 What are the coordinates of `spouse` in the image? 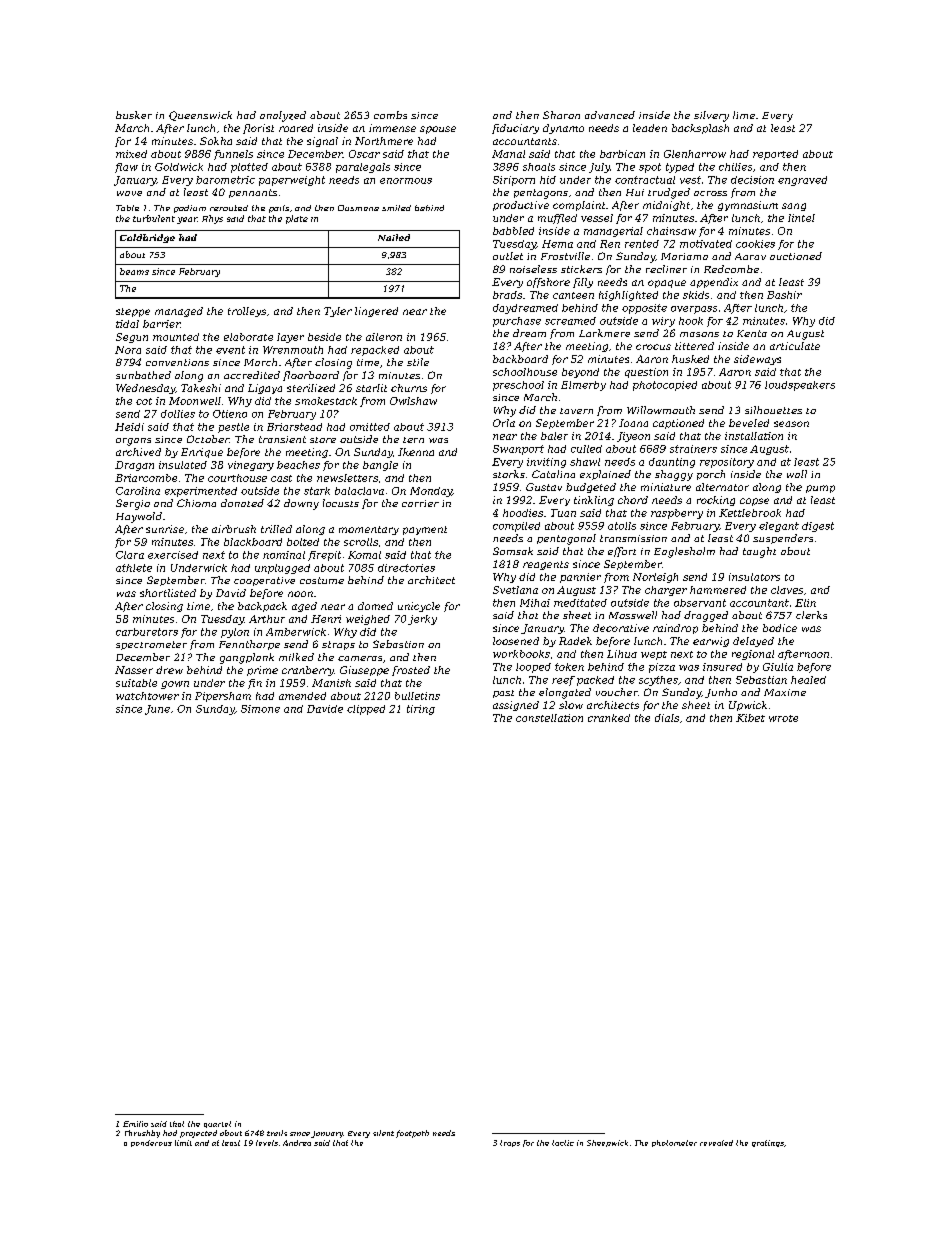 It's located at (438, 130).
